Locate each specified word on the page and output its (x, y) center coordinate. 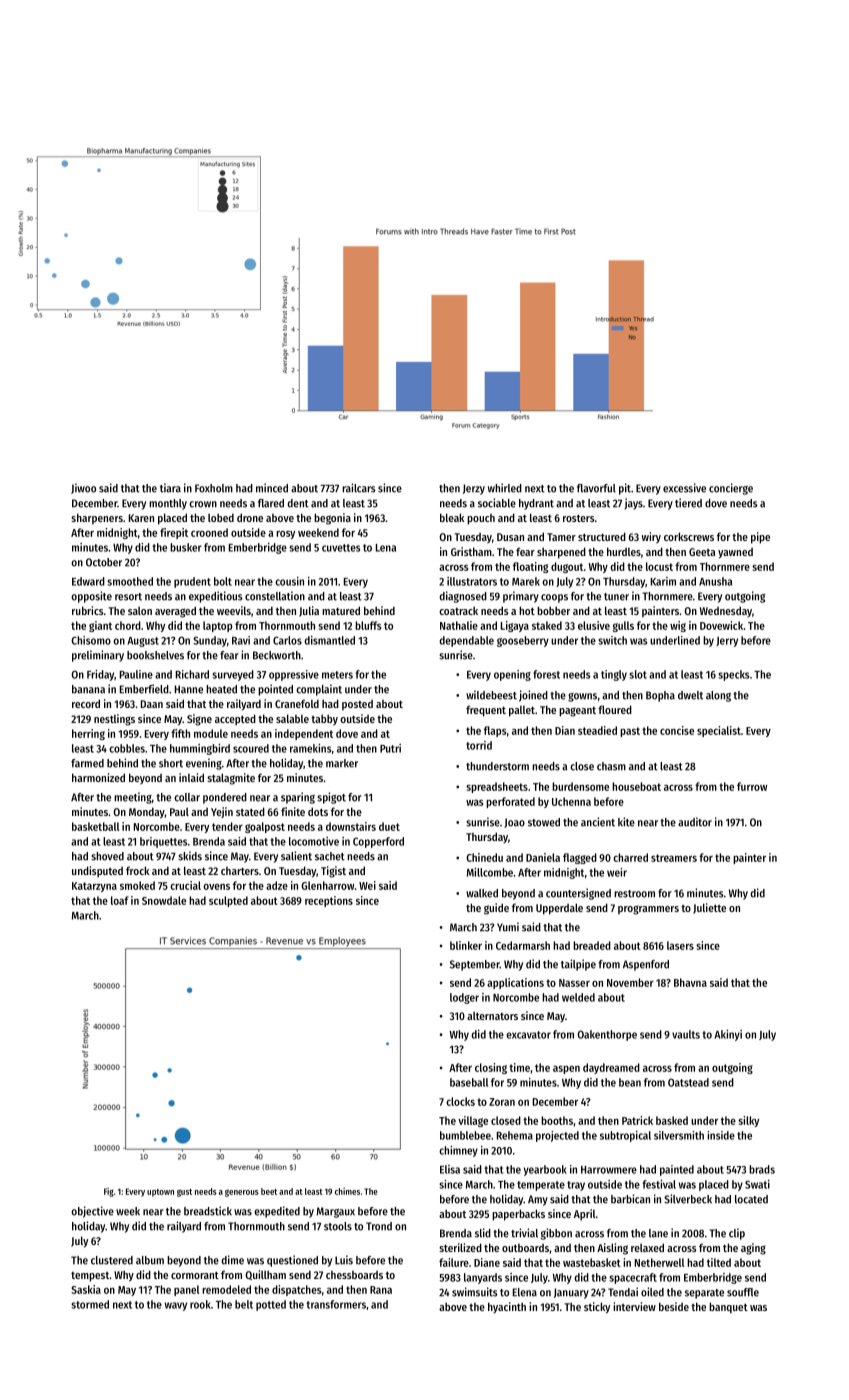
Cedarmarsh (523, 945)
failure (454, 1262)
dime (232, 1260)
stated (250, 811)
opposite (91, 597)
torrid (479, 745)
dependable (466, 641)
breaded (592, 945)
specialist (719, 731)
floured (615, 709)
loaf (120, 900)
